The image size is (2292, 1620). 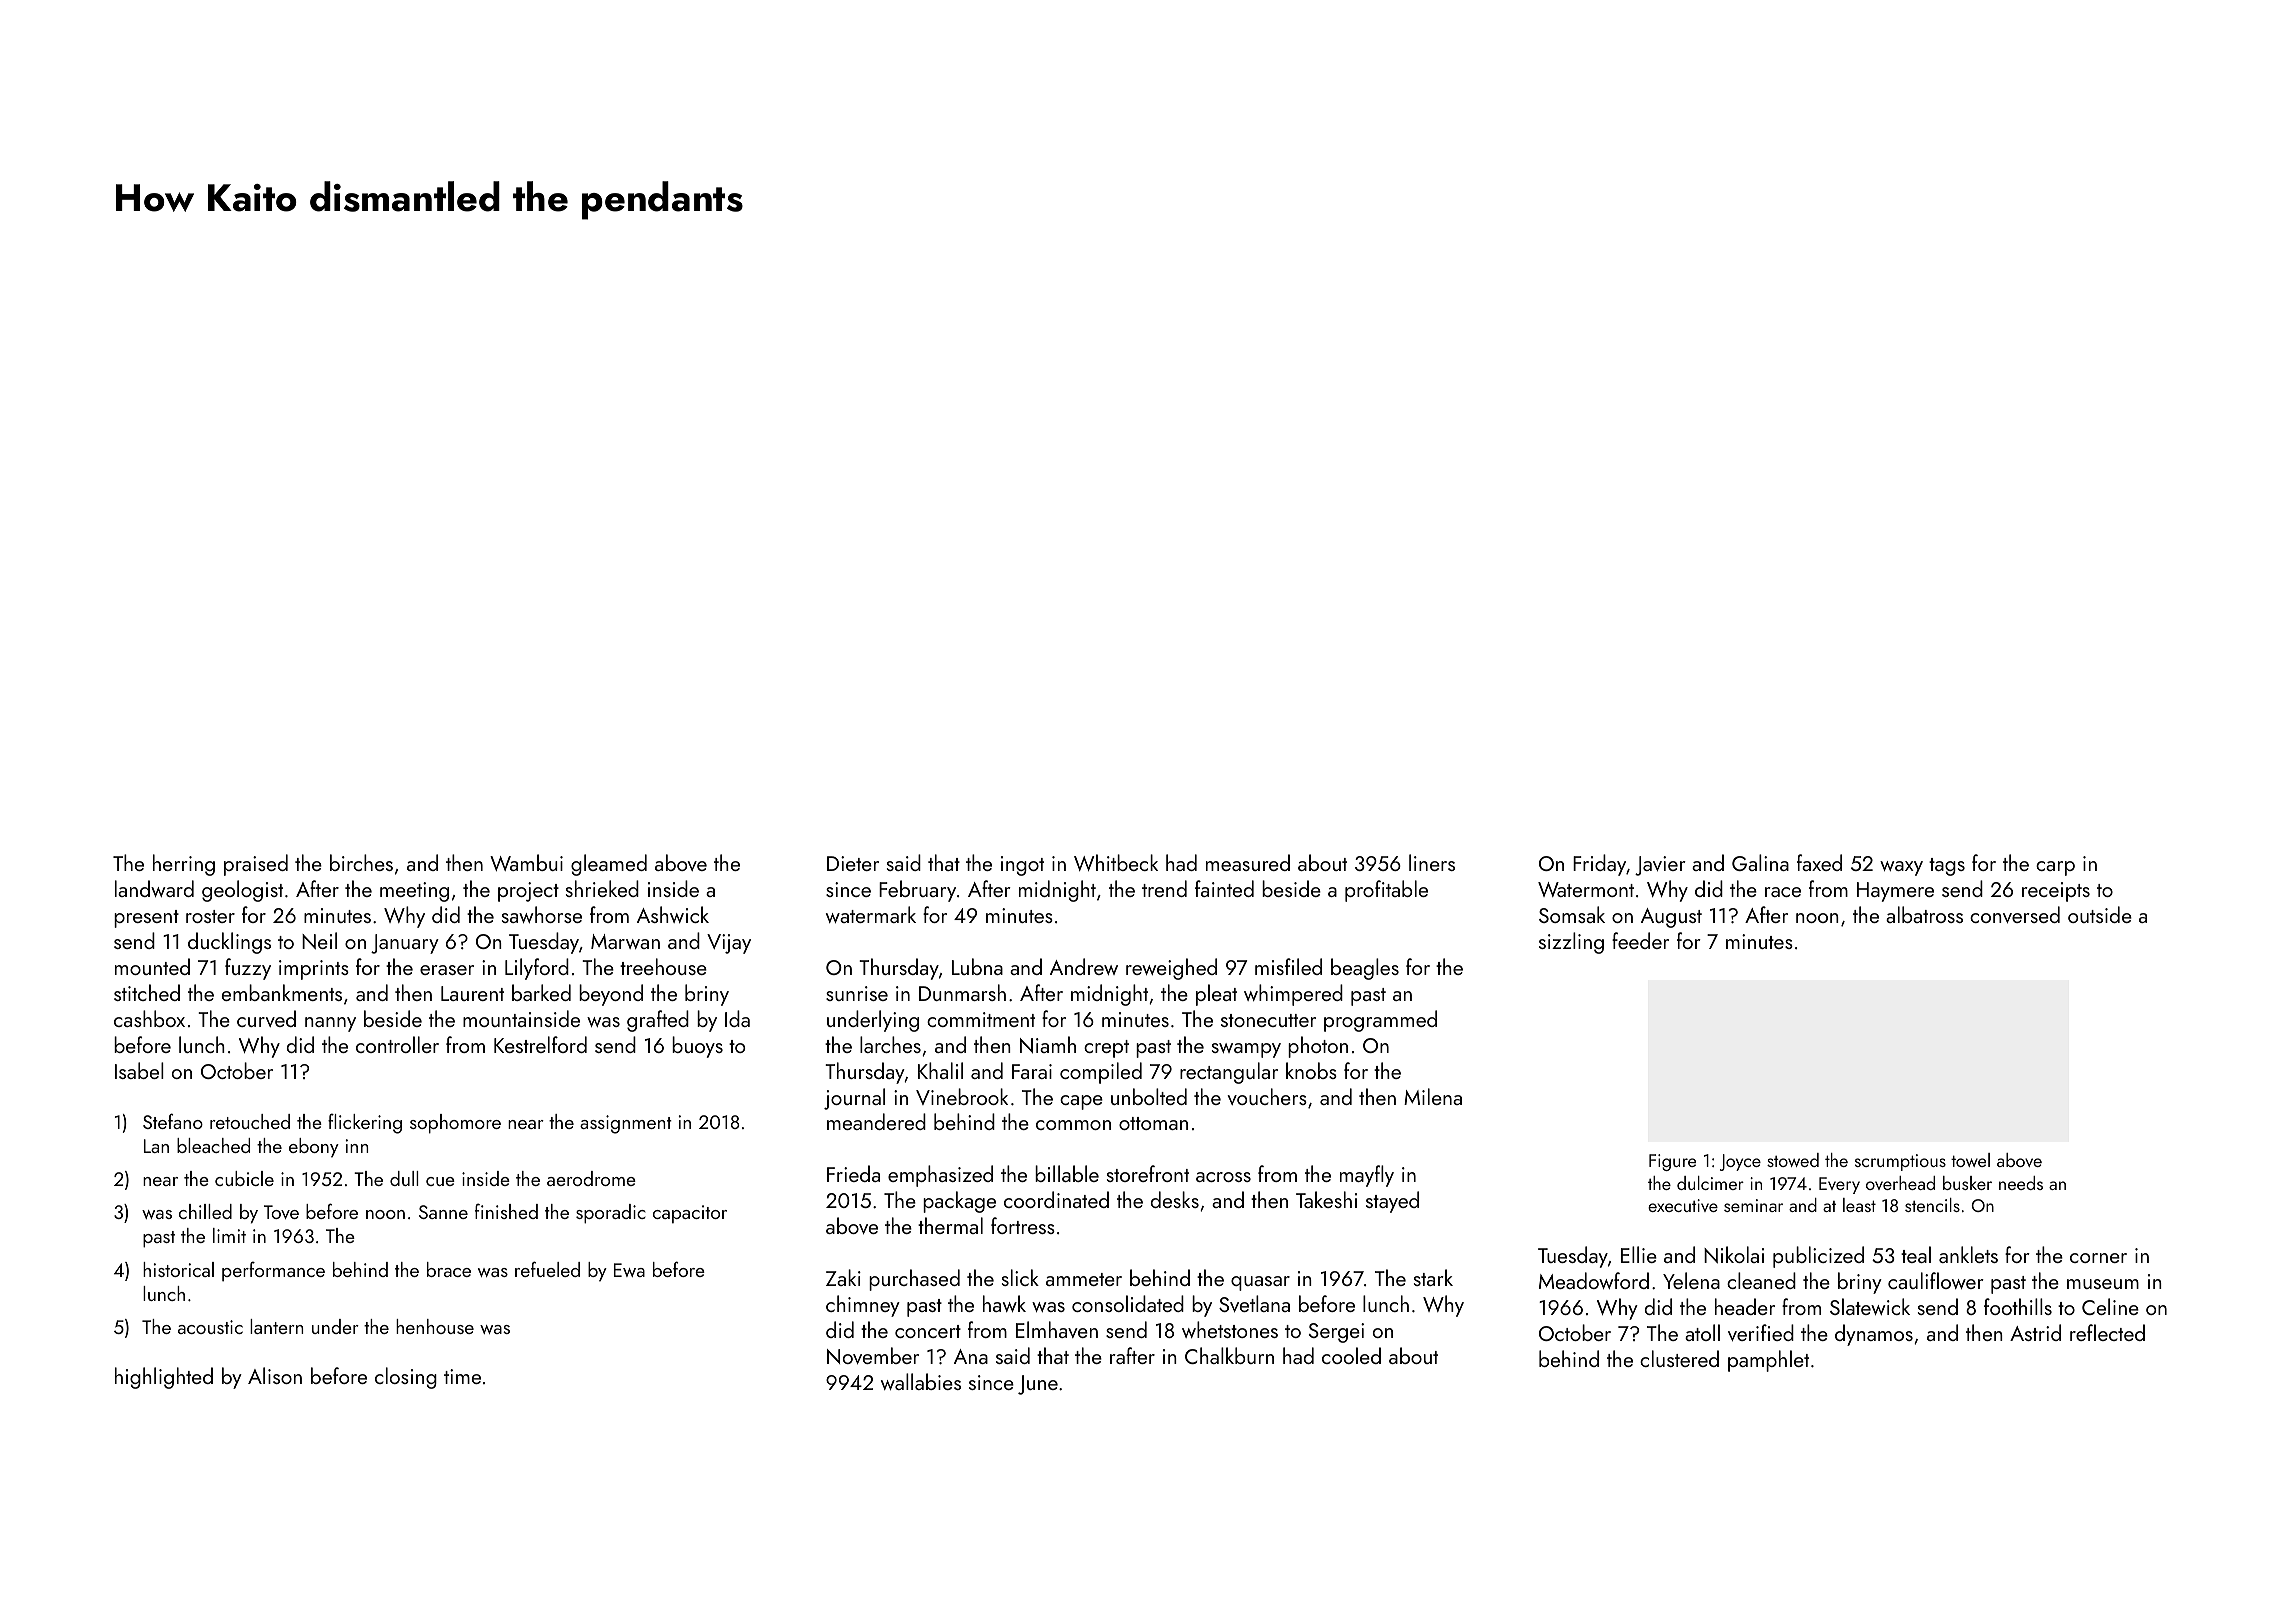 I want to click on measured, so click(x=1248, y=862).
